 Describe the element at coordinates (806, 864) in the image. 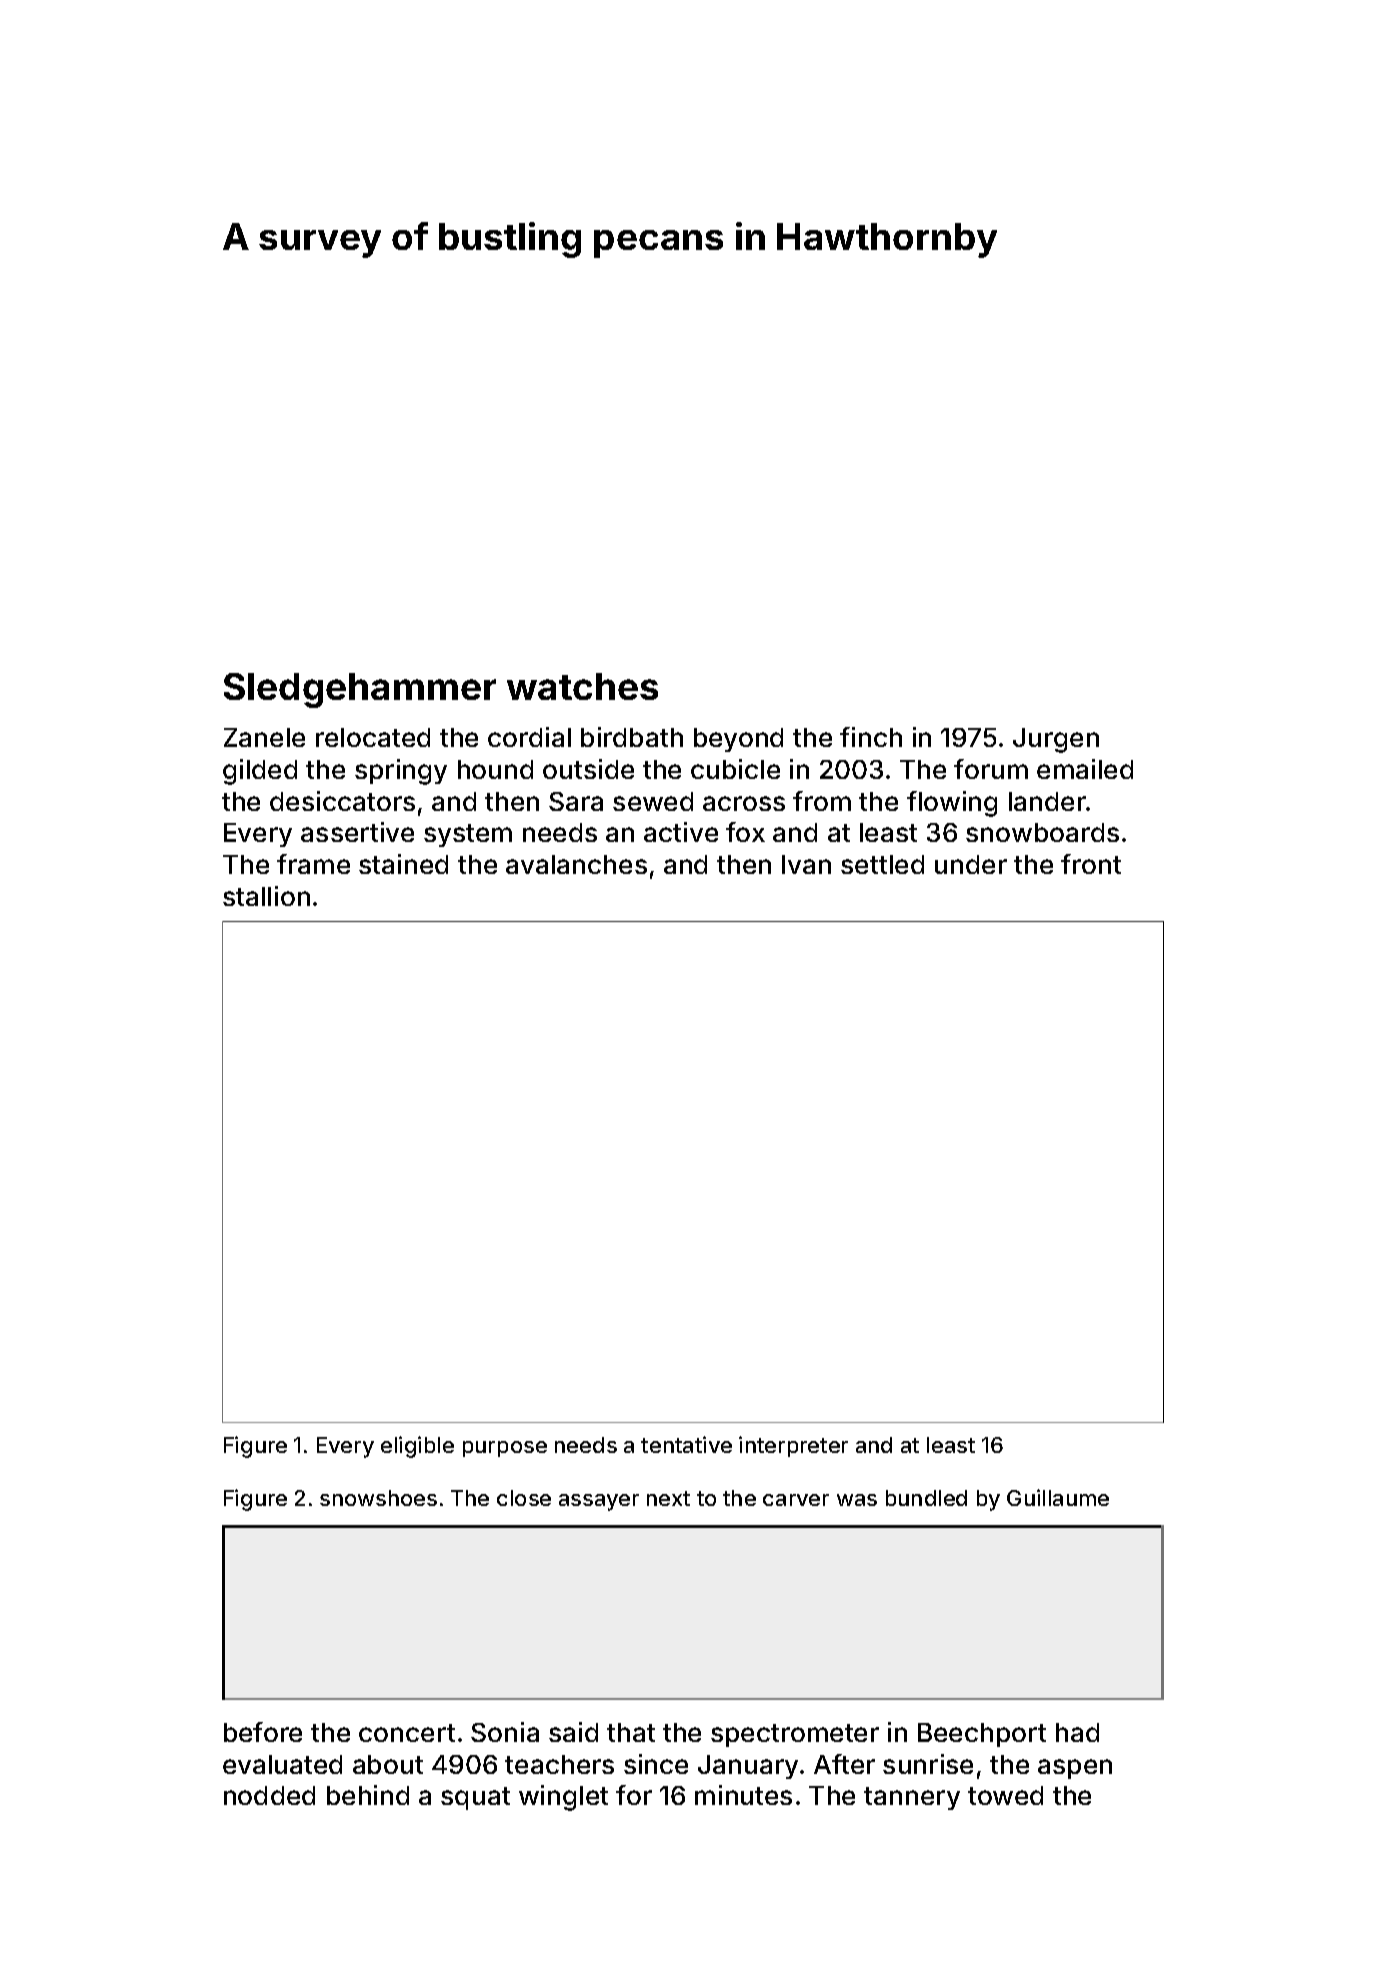

I see `Ivan` at that location.
